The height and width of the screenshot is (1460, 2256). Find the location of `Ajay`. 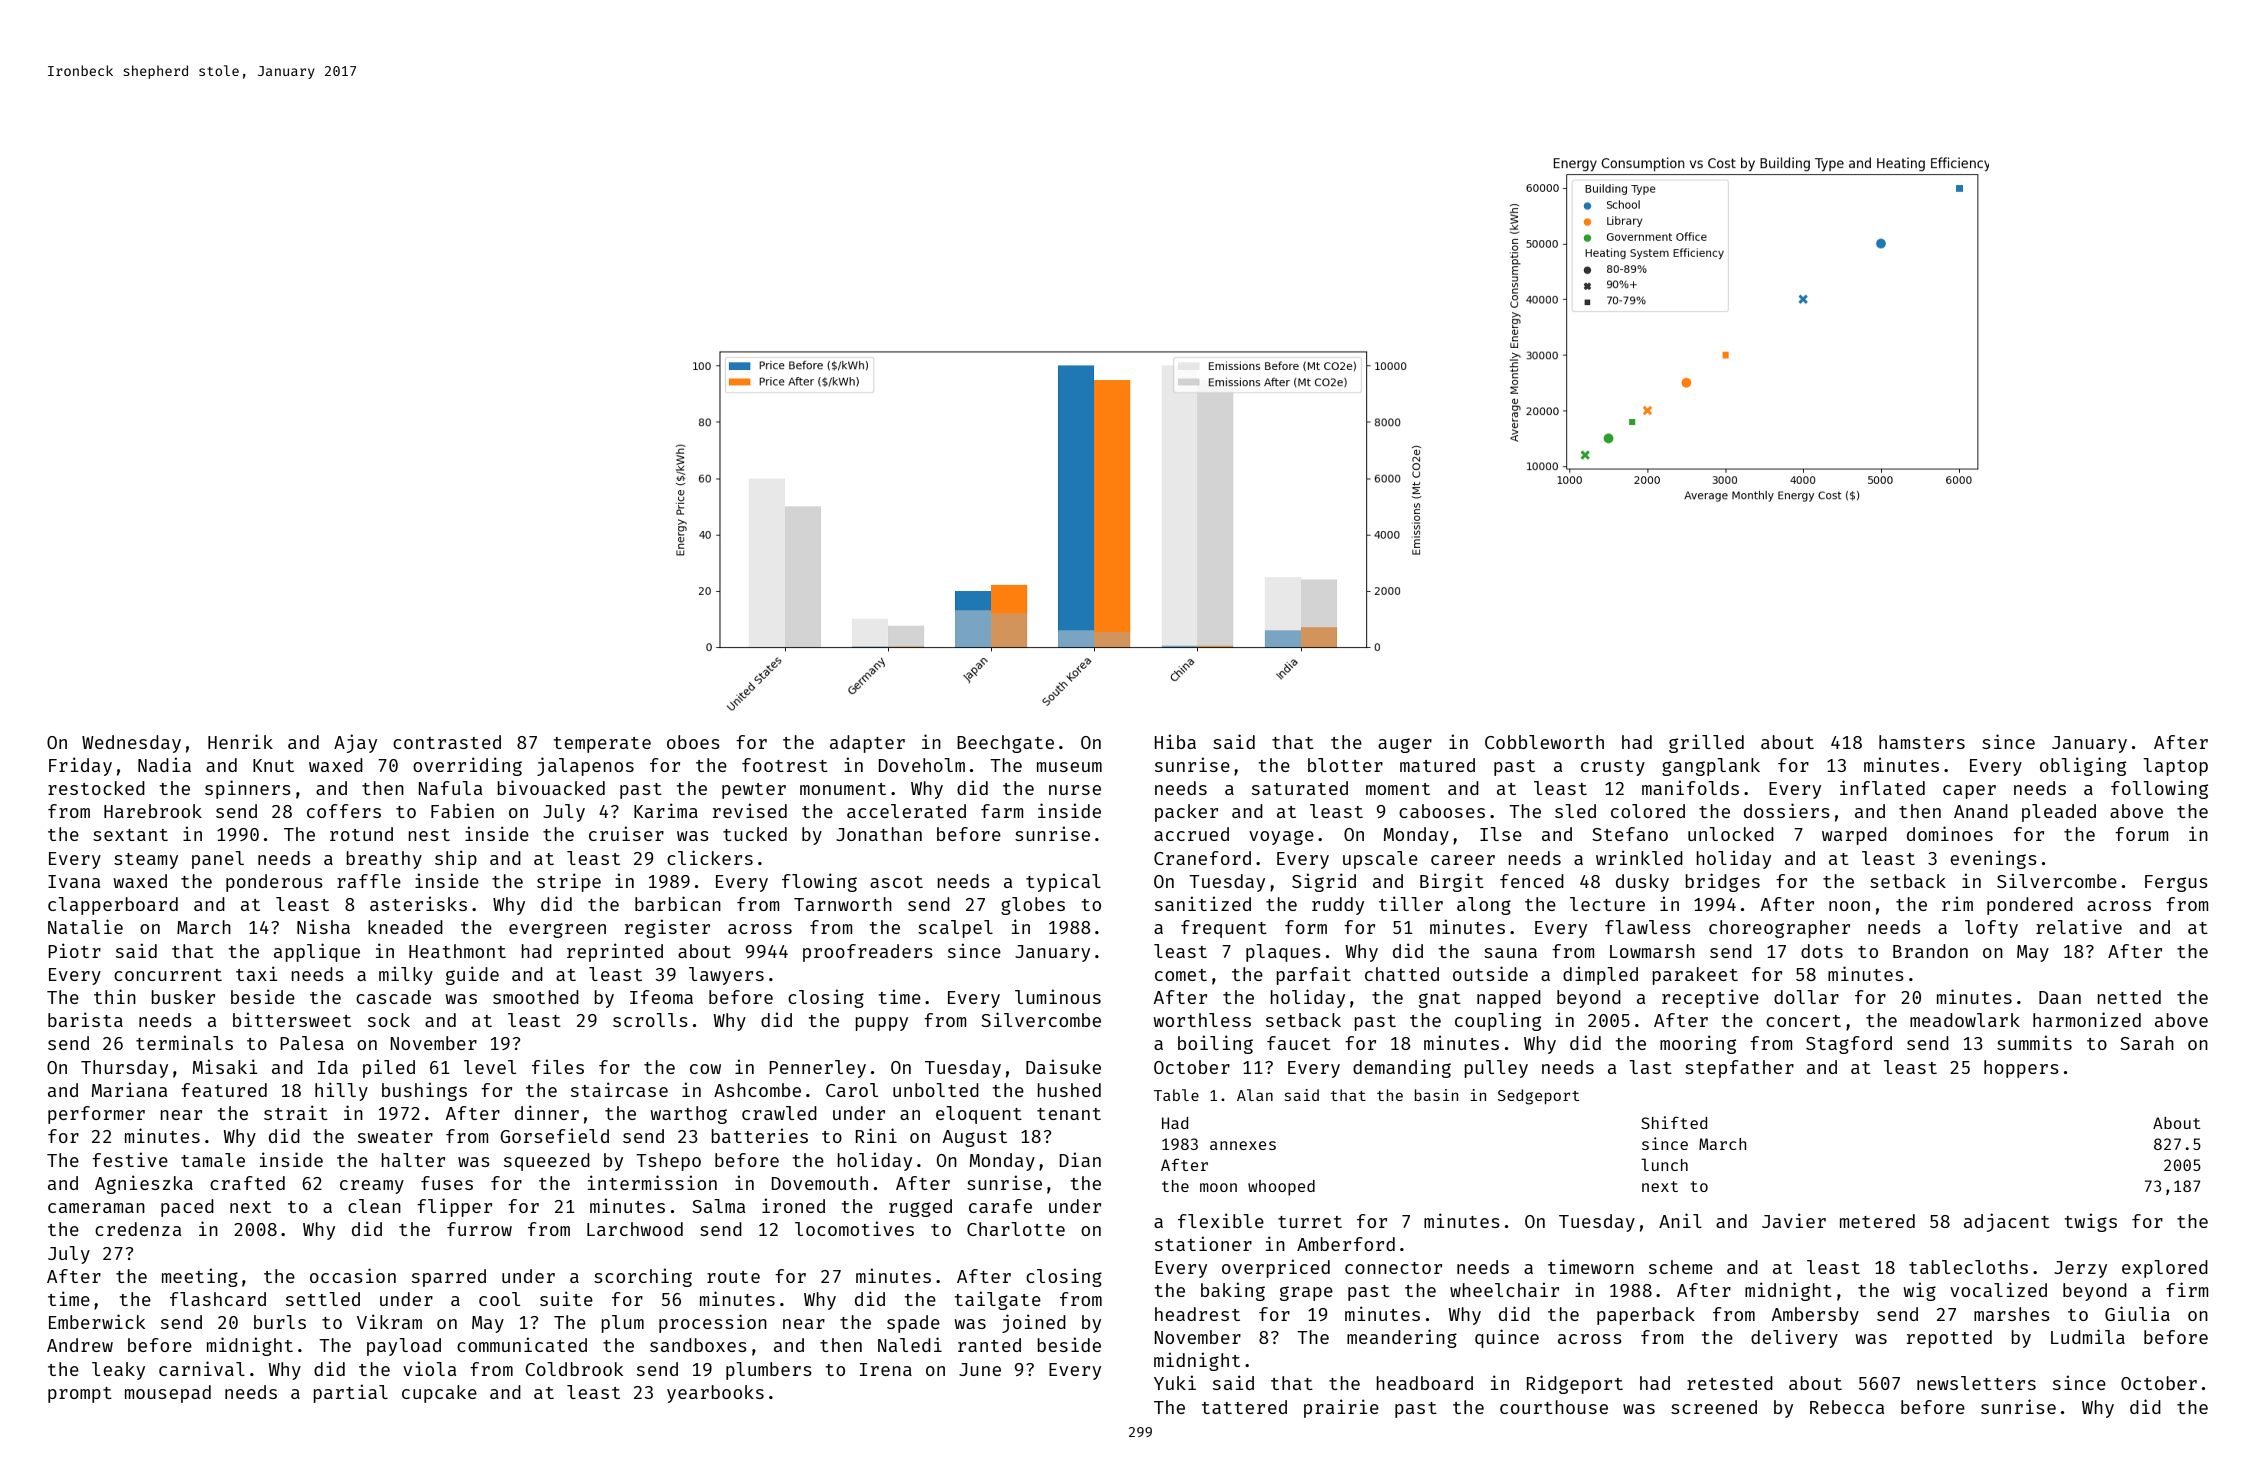

Ajay is located at coordinates (355, 743).
